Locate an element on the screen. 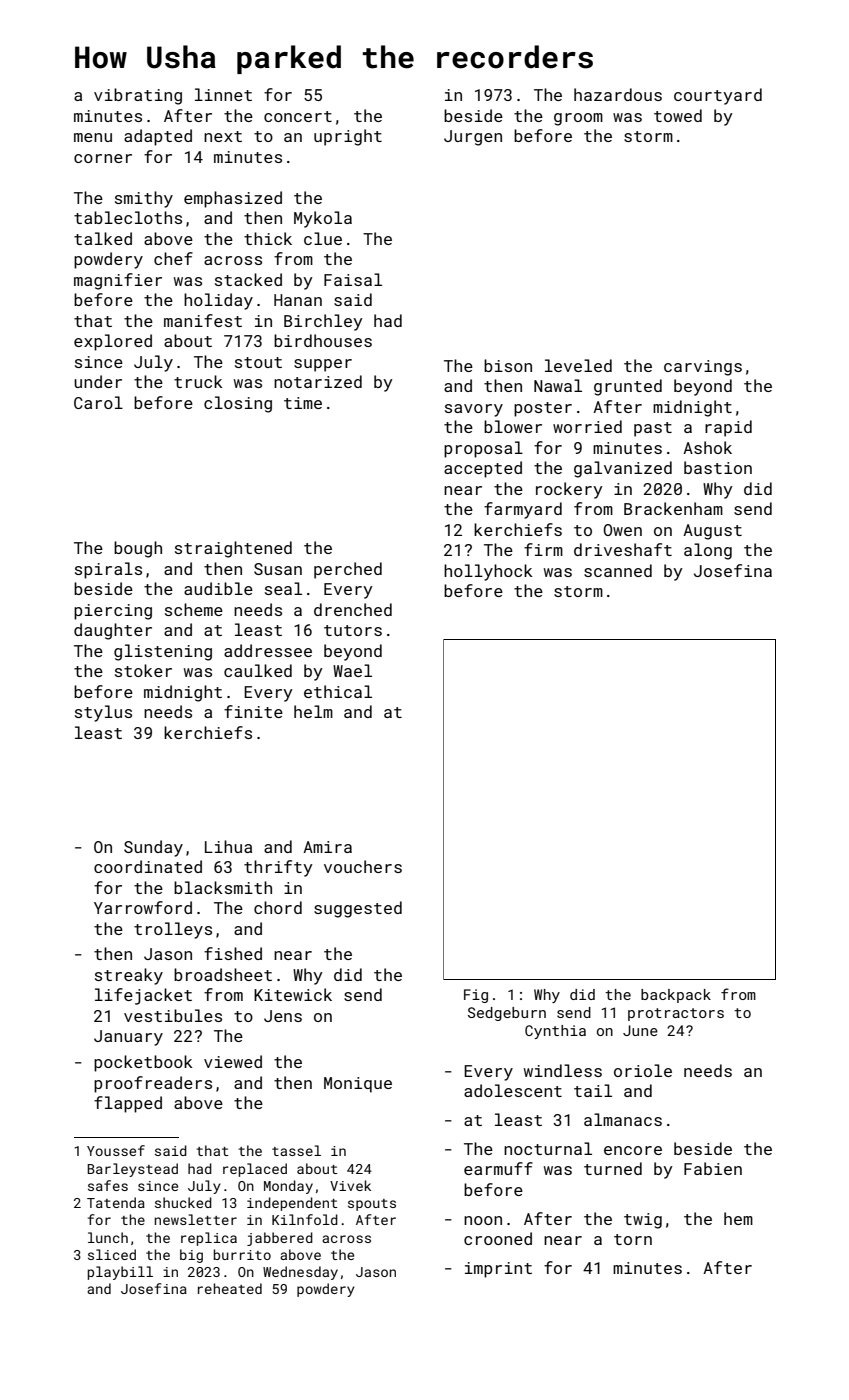 This screenshot has height=1400, width=849. torn is located at coordinates (633, 1239).
